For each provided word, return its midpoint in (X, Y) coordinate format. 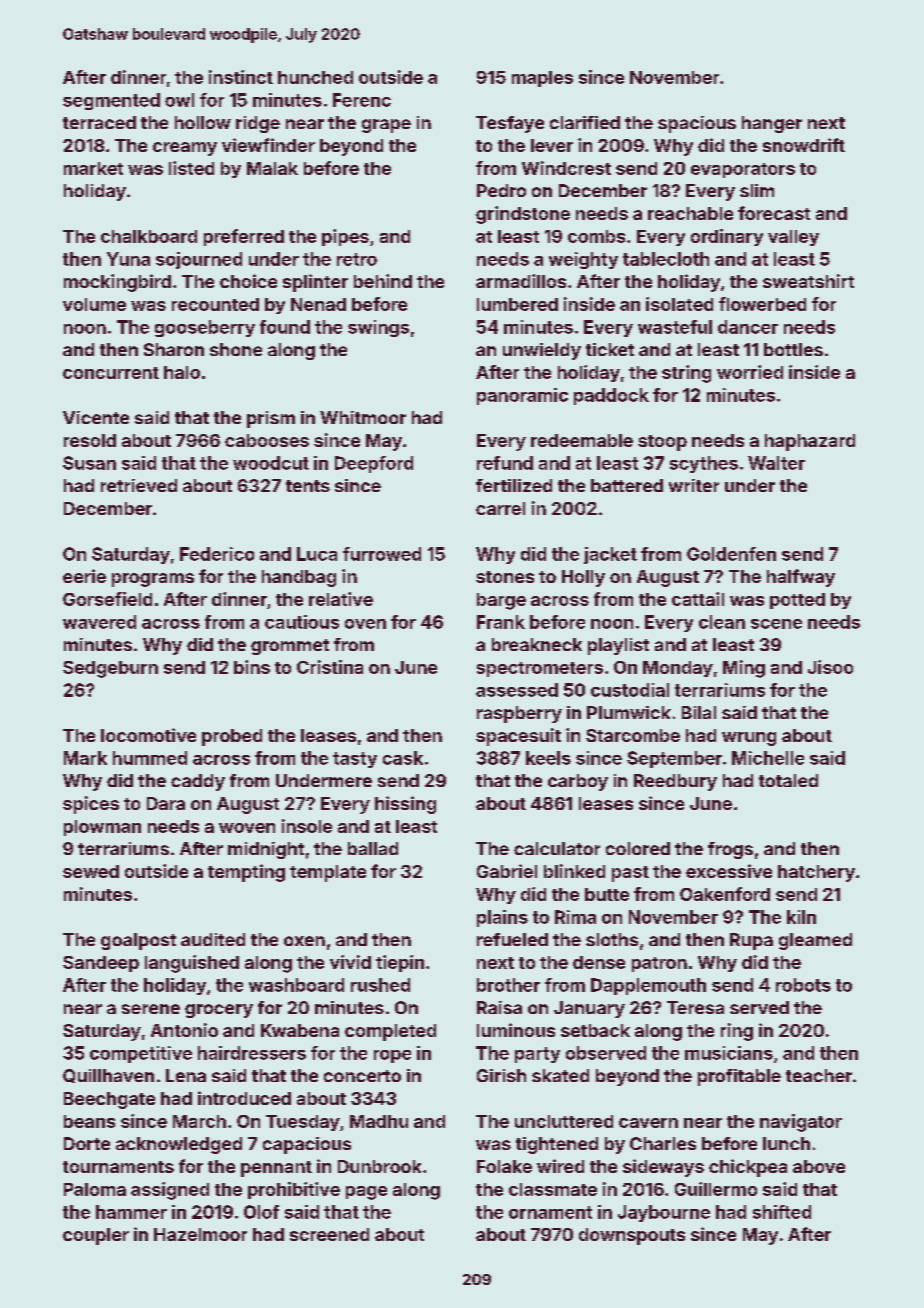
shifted (782, 1212)
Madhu (379, 1121)
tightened (557, 1145)
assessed (517, 690)
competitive (141, 1054)
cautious (302, 622)
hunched (315, 77)
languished (192, 964)
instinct (241, 77)
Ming (744, 669)
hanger (772, 124)
